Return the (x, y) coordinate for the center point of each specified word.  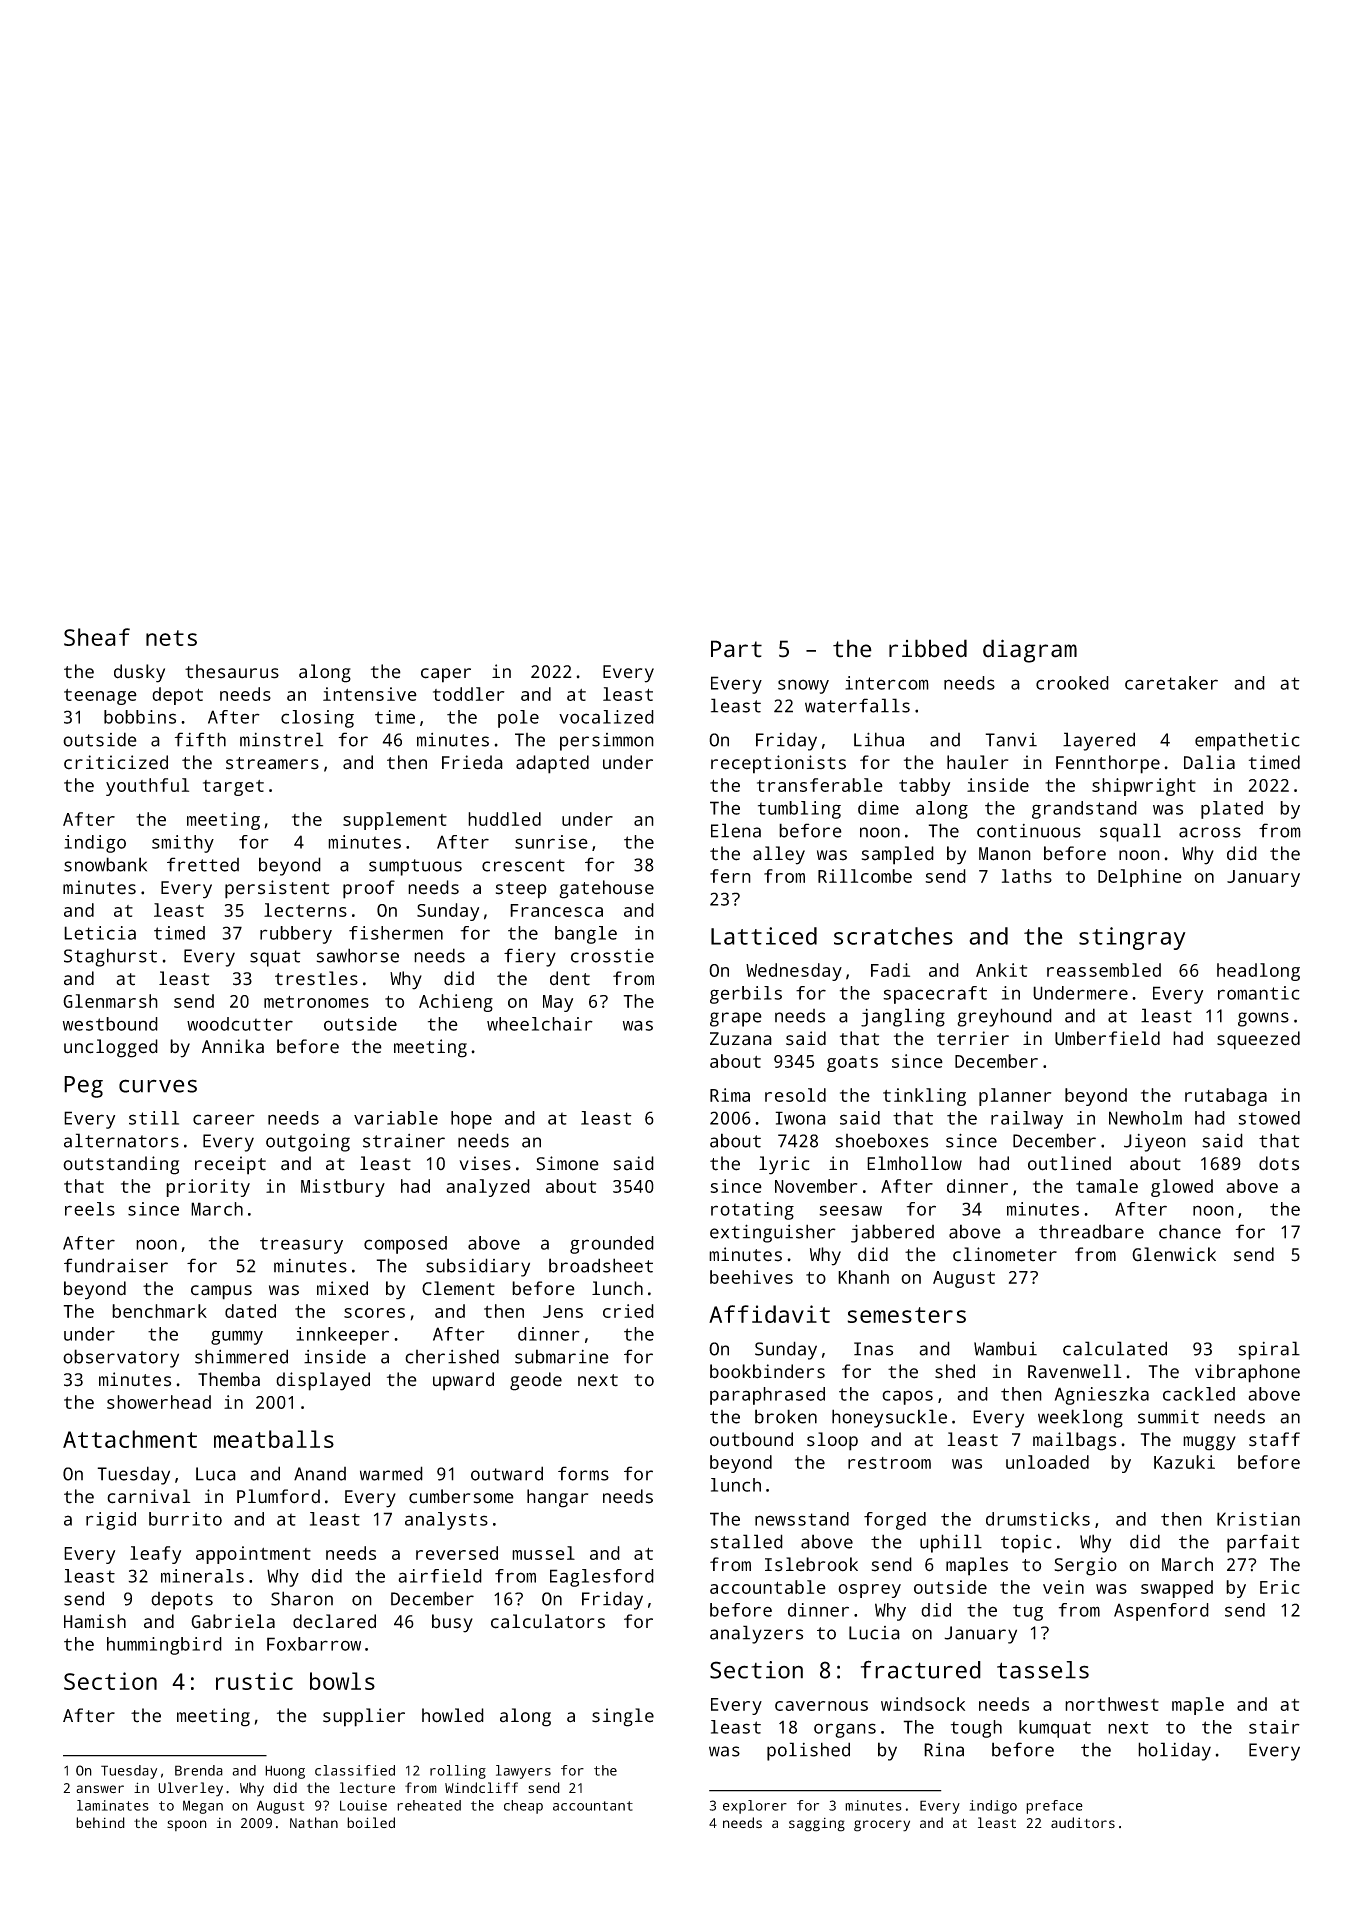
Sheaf (97, 637)
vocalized (606, 717)
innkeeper (342, 1336)
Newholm (1145, 1118)
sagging (817, 1825)
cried (628, 1311)
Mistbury (343, 1188)
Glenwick (1174, 1254)
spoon (187, 1825)
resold (795, 1095)
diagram (1030, 651)
